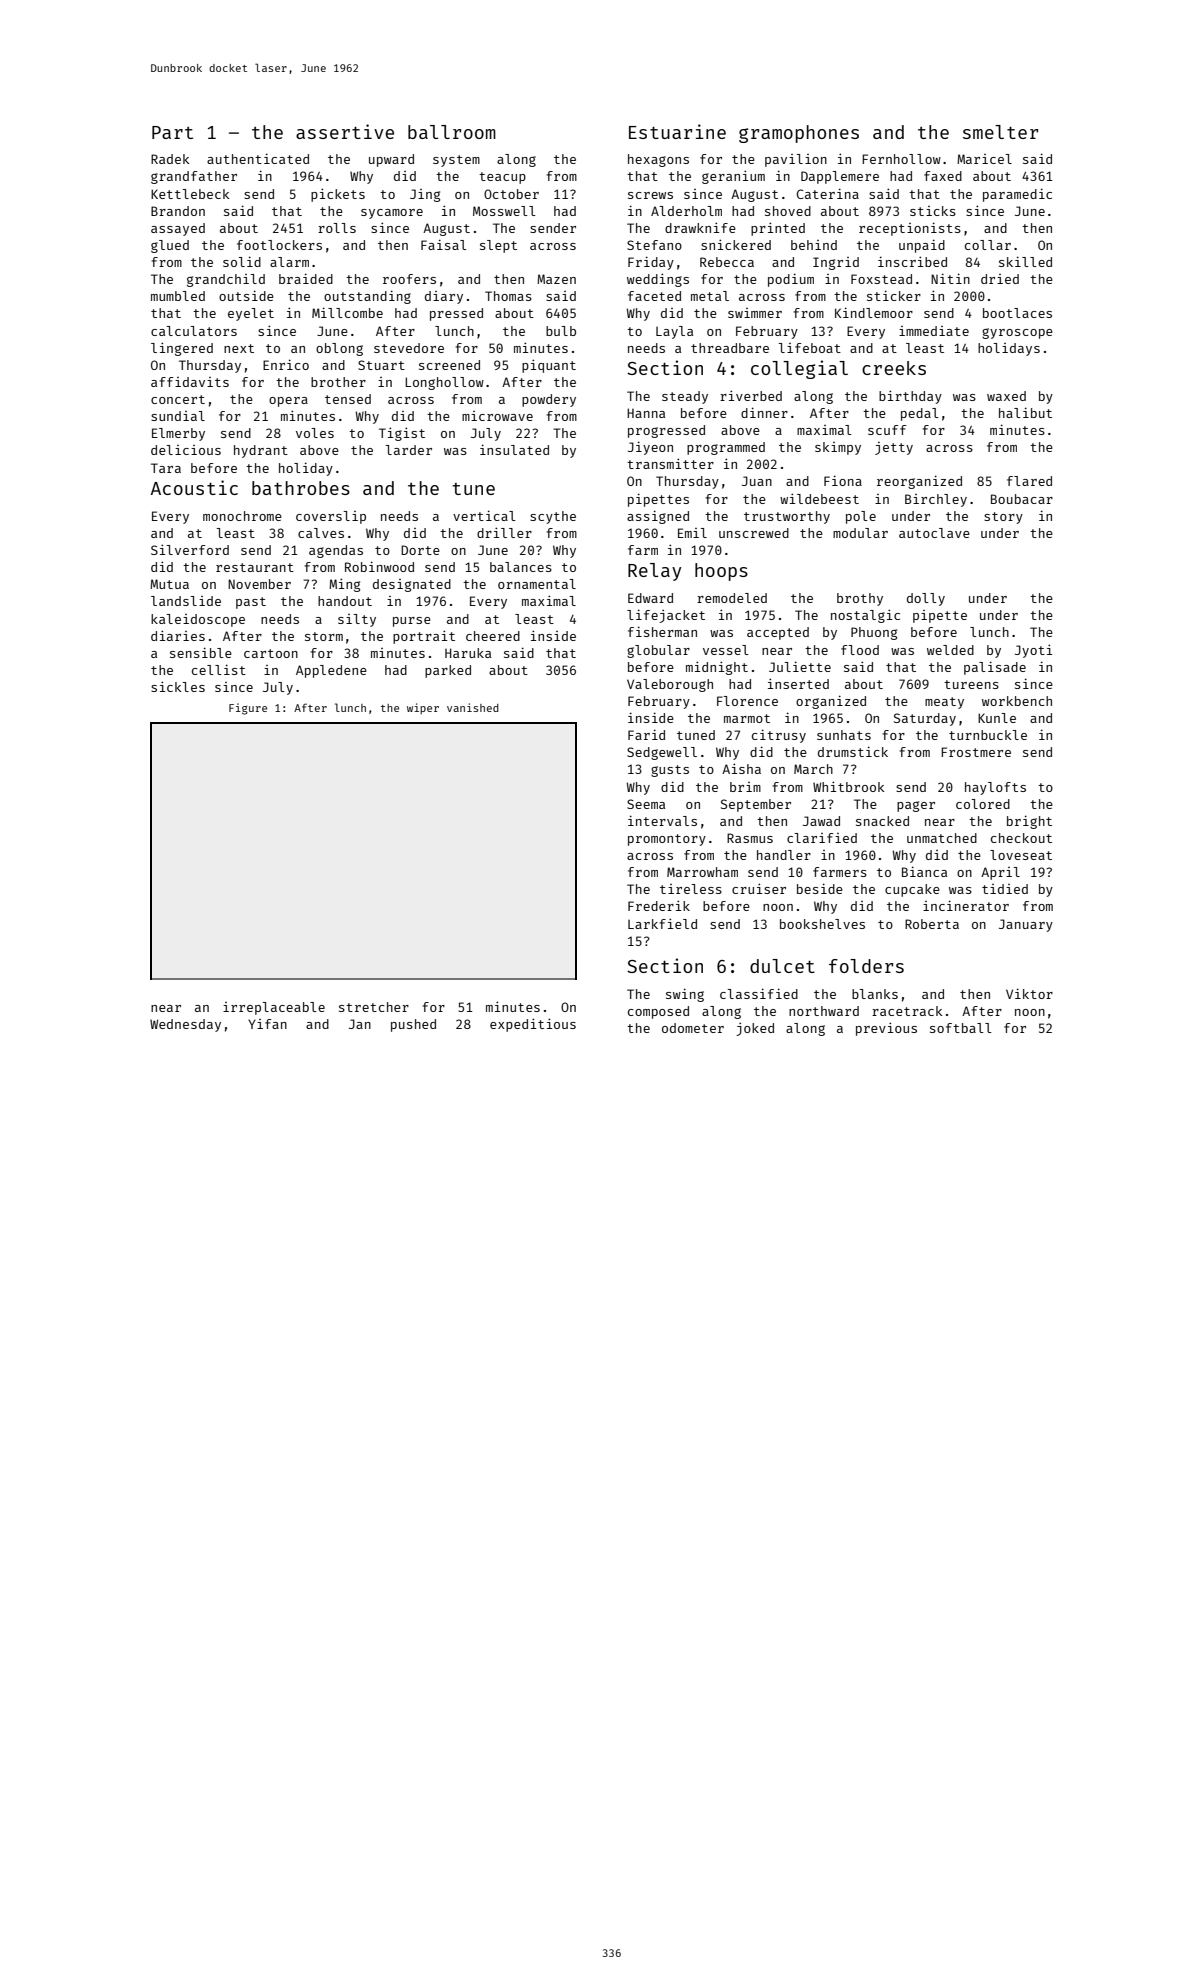  What do you see at coordinates (274, 1008) in the image?
I see `irreplaceable` at bounding box center [274, 1008].
